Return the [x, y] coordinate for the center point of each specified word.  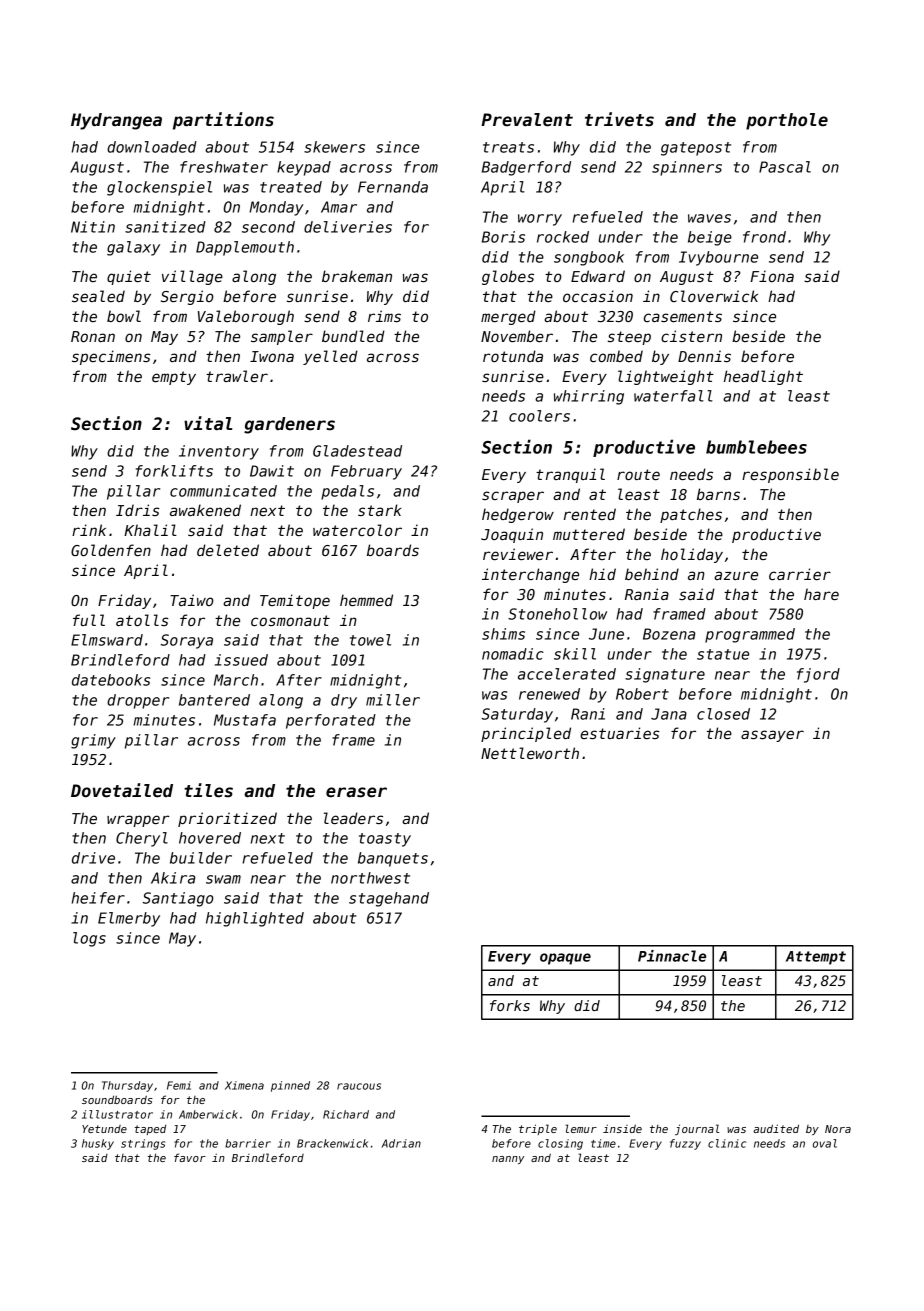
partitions [223, 121]
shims [503, 634]
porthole [787, 121]
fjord [818, 675]
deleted [228, 550]
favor [190, 1157]
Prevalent [527, 120]
